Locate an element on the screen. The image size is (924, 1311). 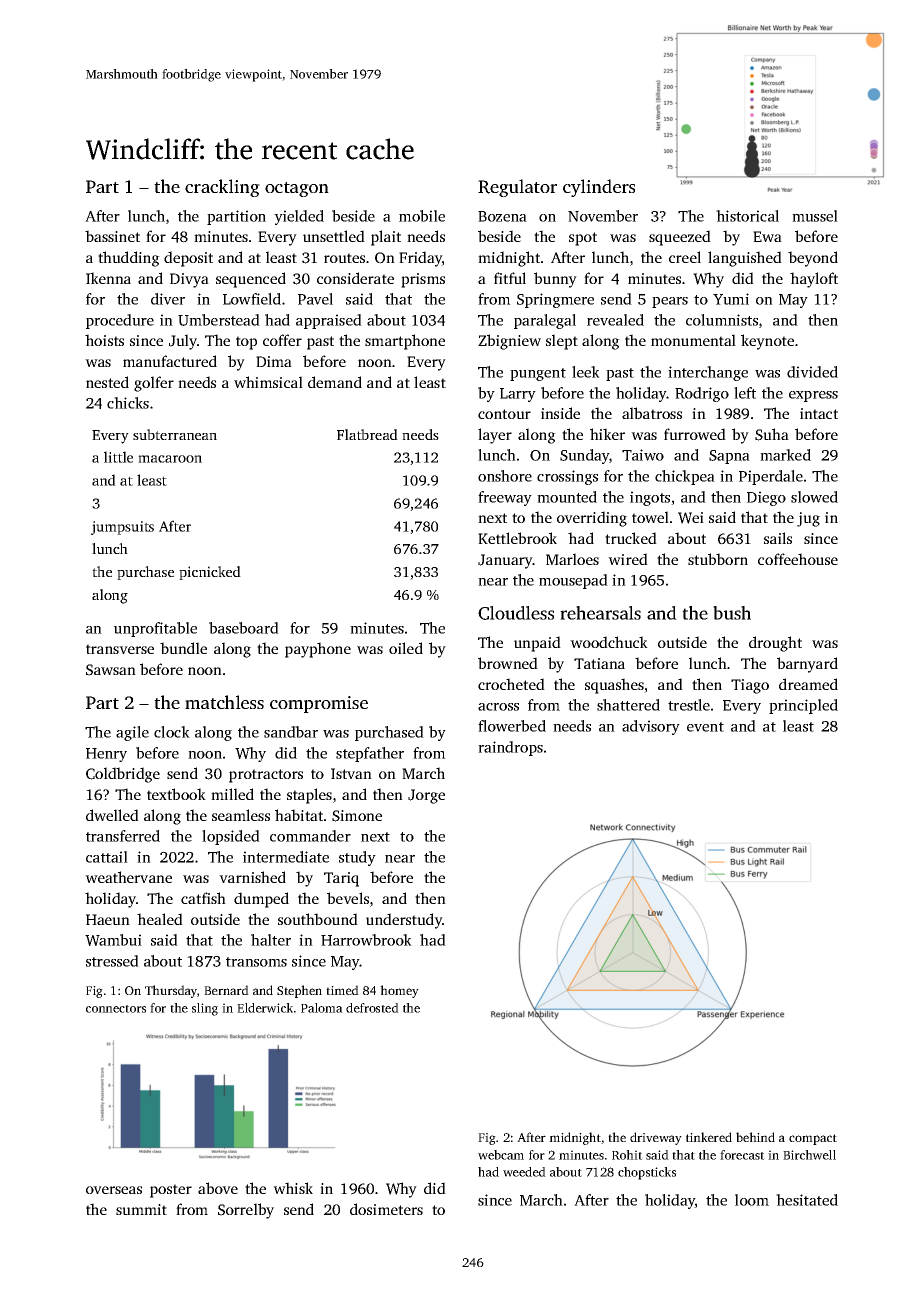
connectors is located at coordinates (116, 1009).
